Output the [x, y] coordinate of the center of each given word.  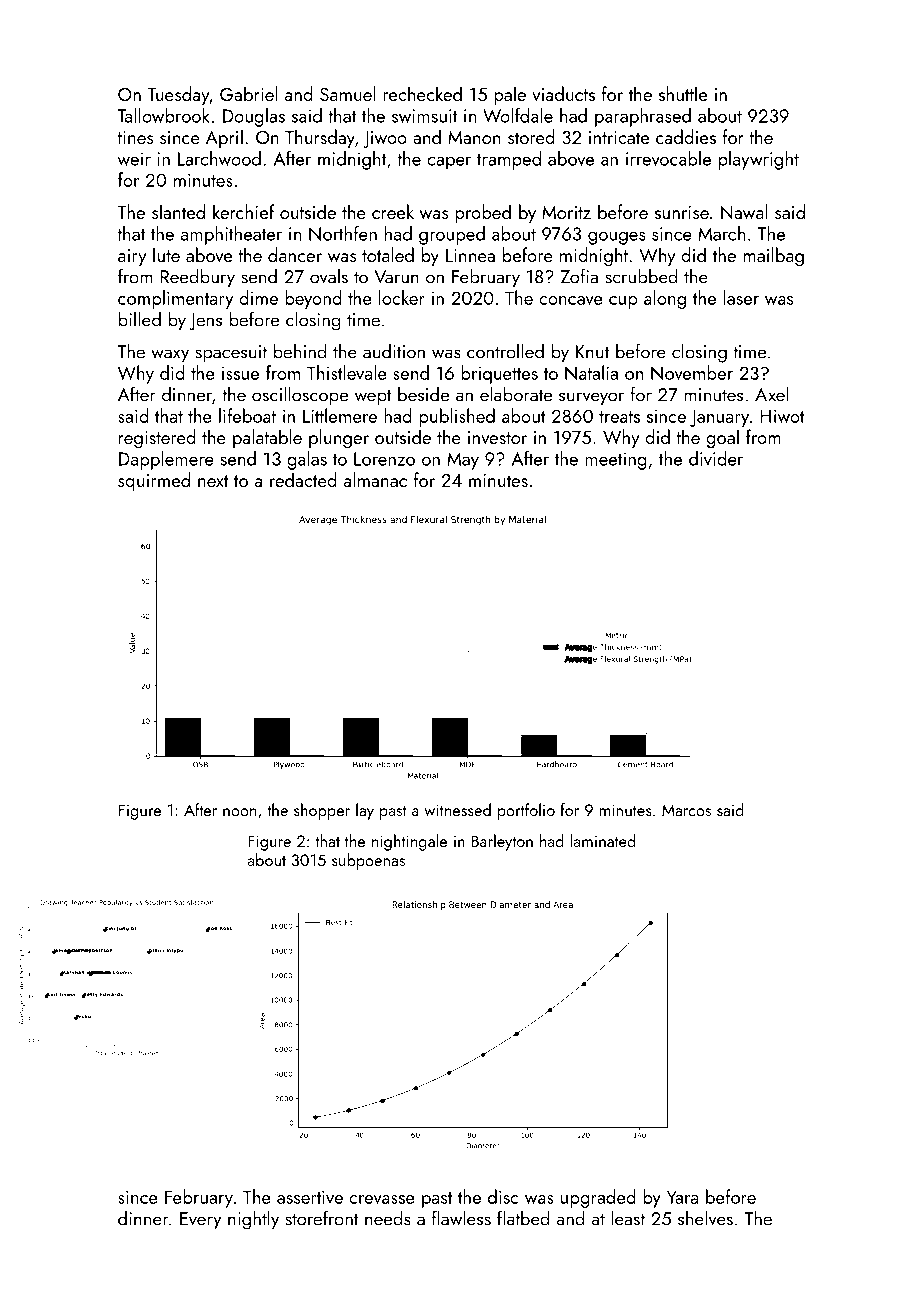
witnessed [457, 809]
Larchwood [219, 158]
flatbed [523, 1218]
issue [240, 373]
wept [373, 397]
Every [200, 1221]
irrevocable [668, 158]
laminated [602, 840]
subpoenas [368, 861]
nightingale [409, 842]
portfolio [526, 811]
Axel [771, 394]
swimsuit [424, 116]
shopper [322, 811]
